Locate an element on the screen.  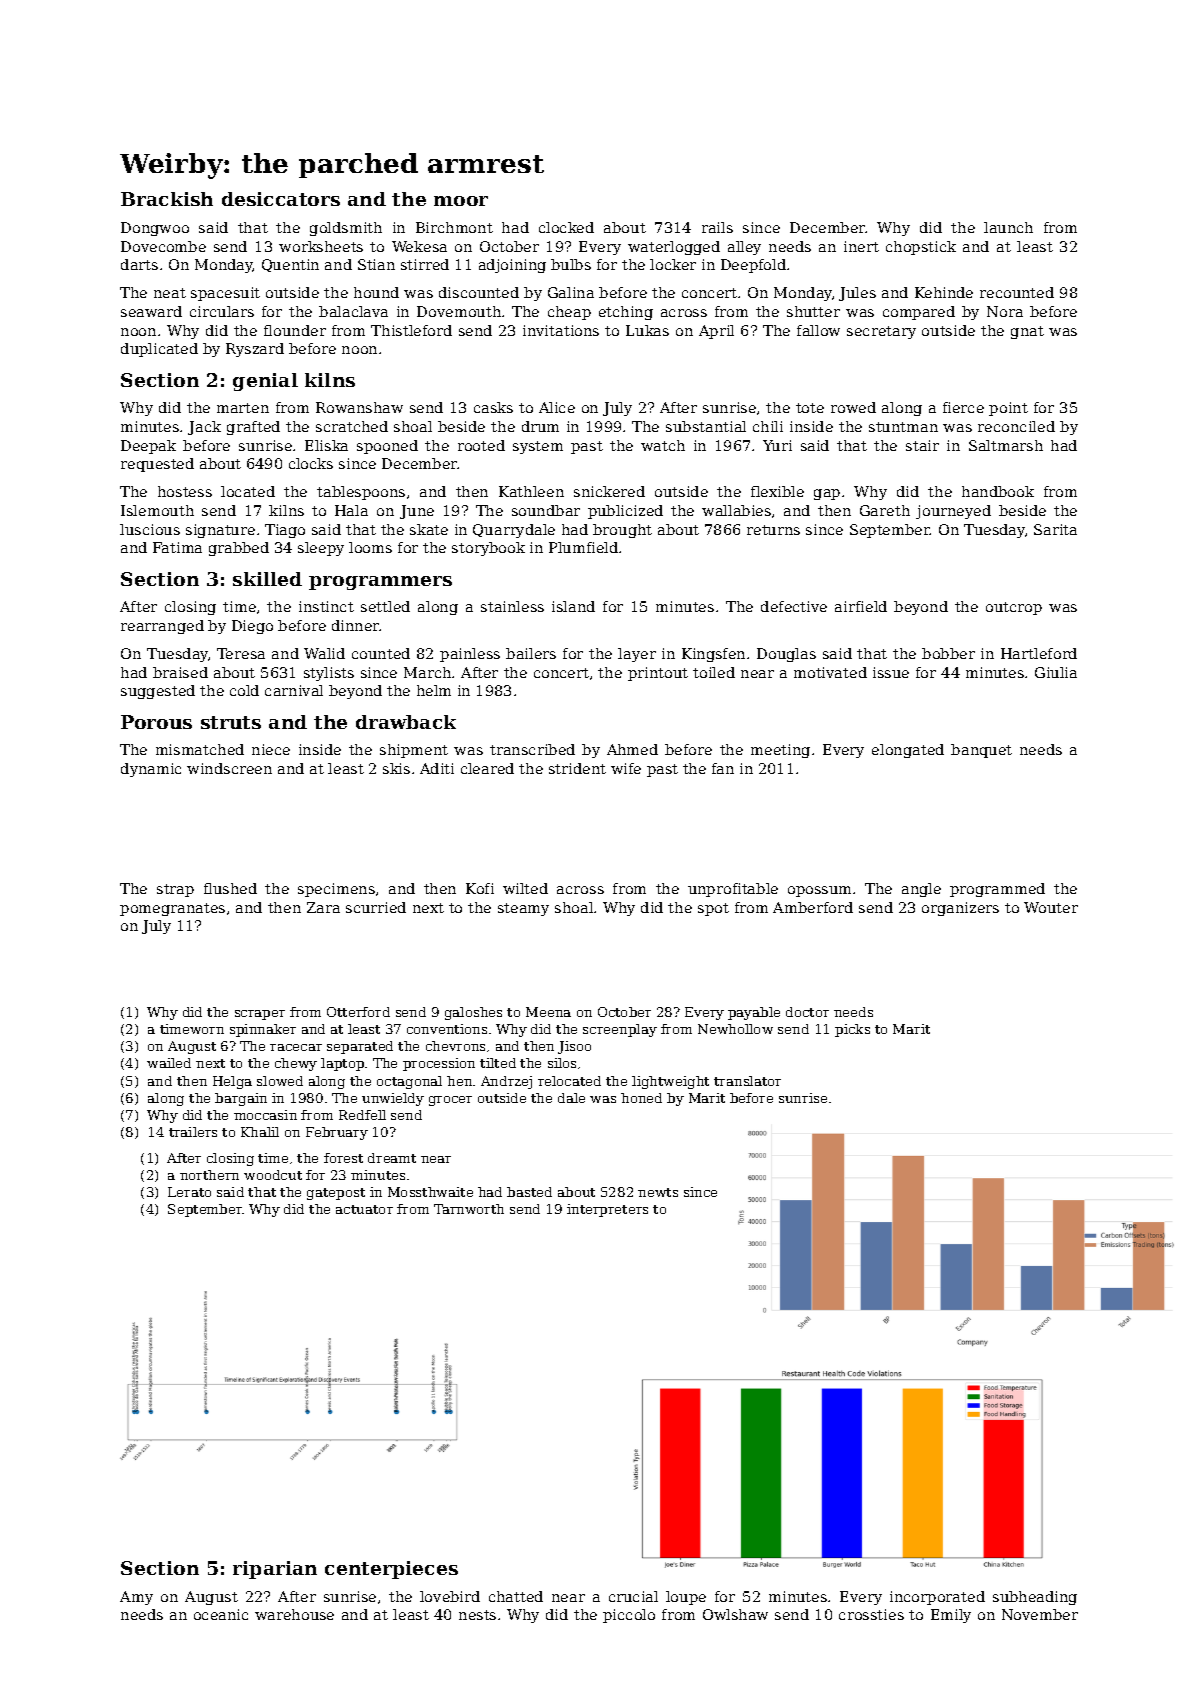
translator is located at coordinates (747, 1081).
